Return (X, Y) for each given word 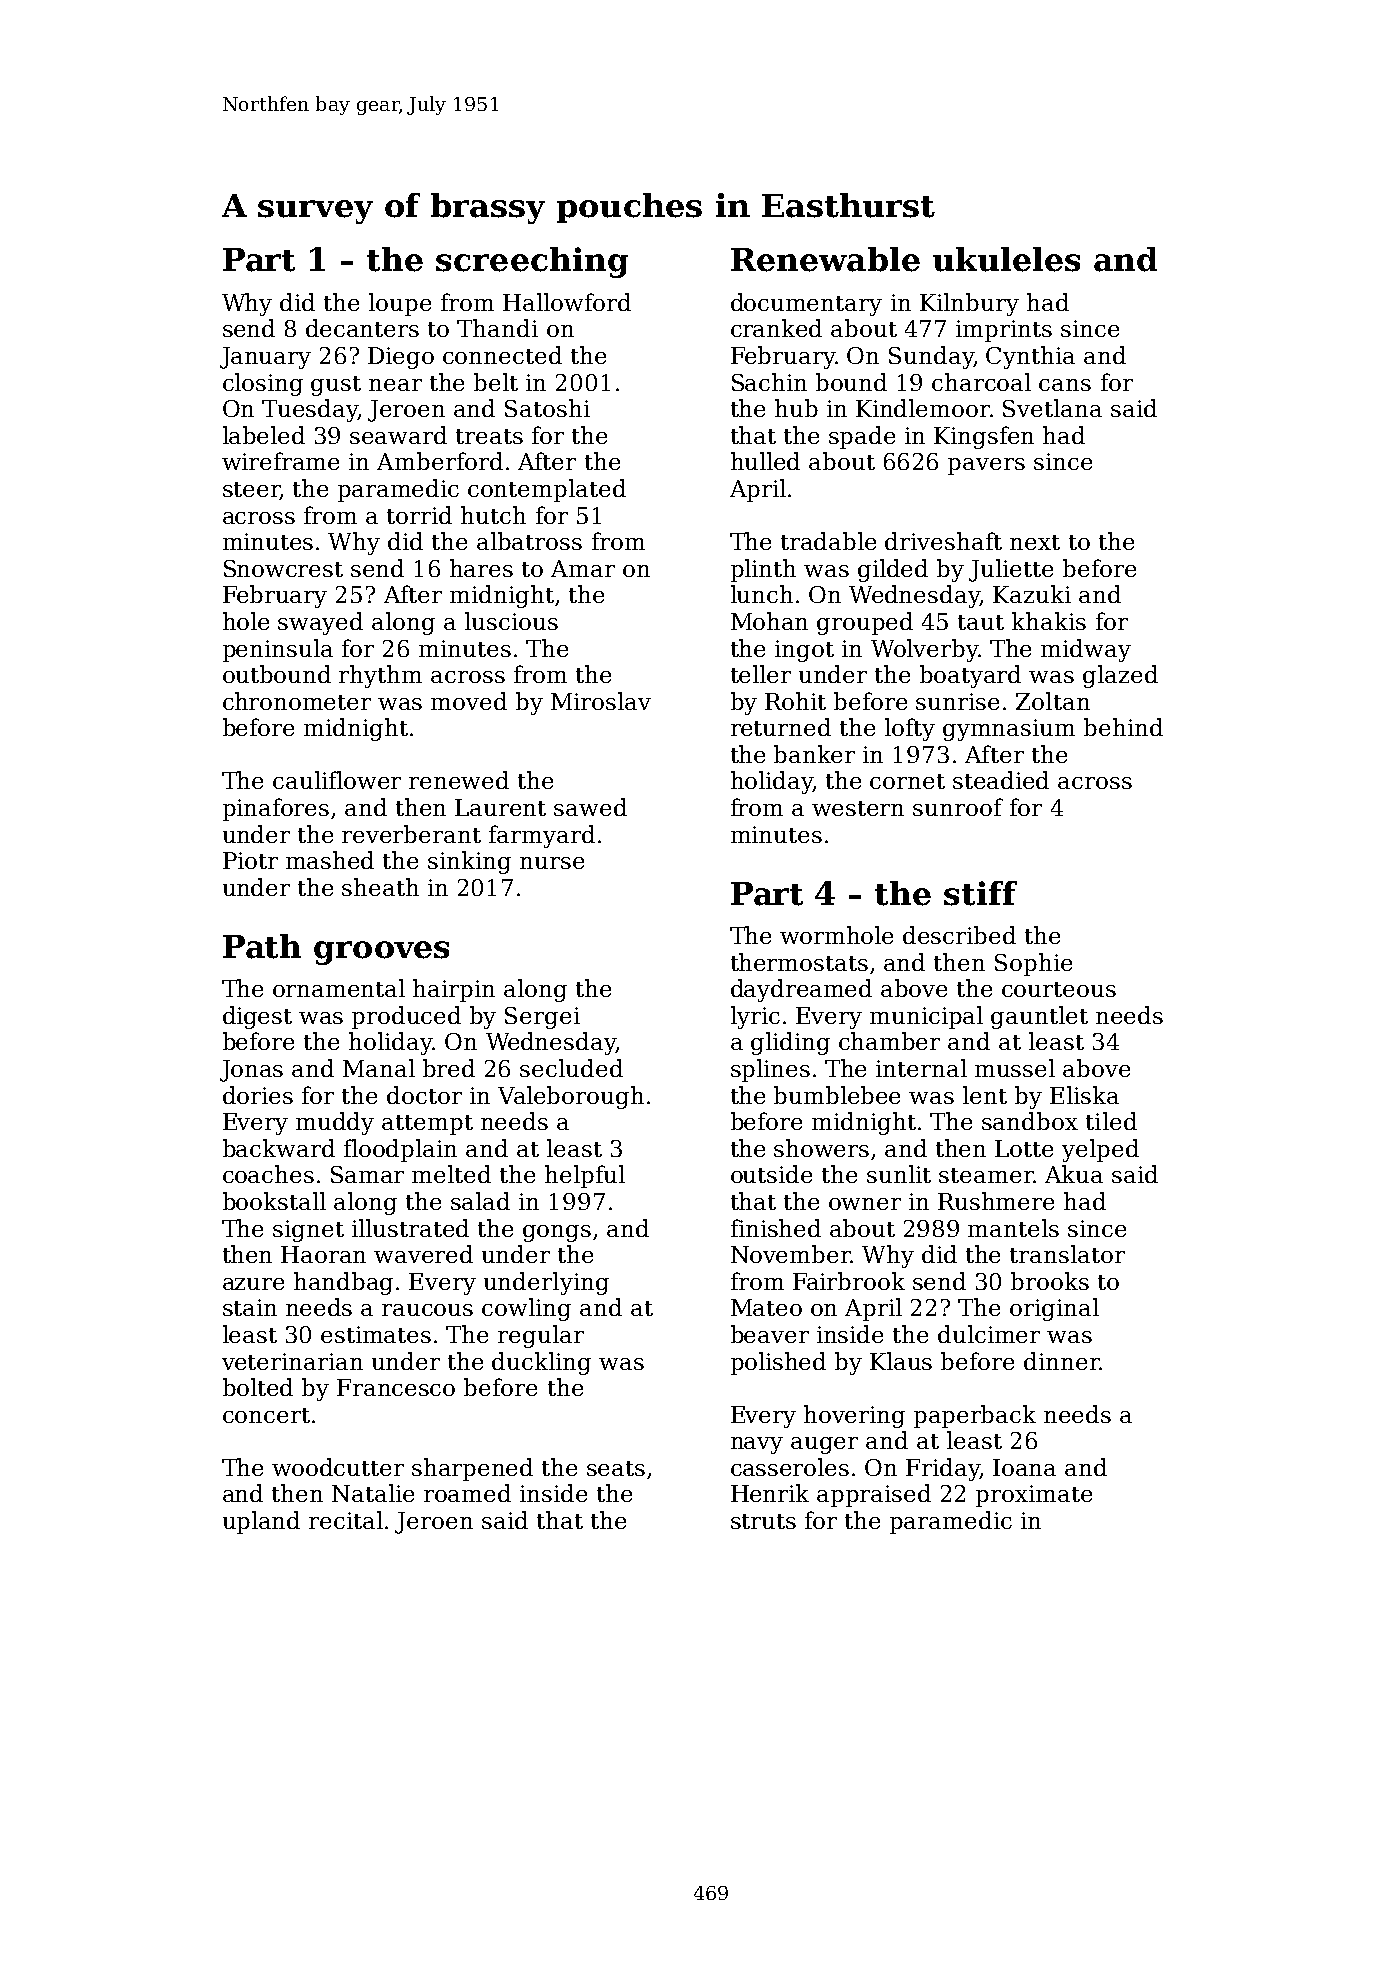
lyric (755, 1017)
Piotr (250, 860)
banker (814, 754)
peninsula (278, 650)
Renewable (825, 259)
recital (346, 1520)
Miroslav (601, 701)
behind (1123, 727)
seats (616, 1468)
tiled (1111, 1121)
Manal (379, 1068)
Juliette (1011, 570)
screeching (532, 262)
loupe (400, 304)
